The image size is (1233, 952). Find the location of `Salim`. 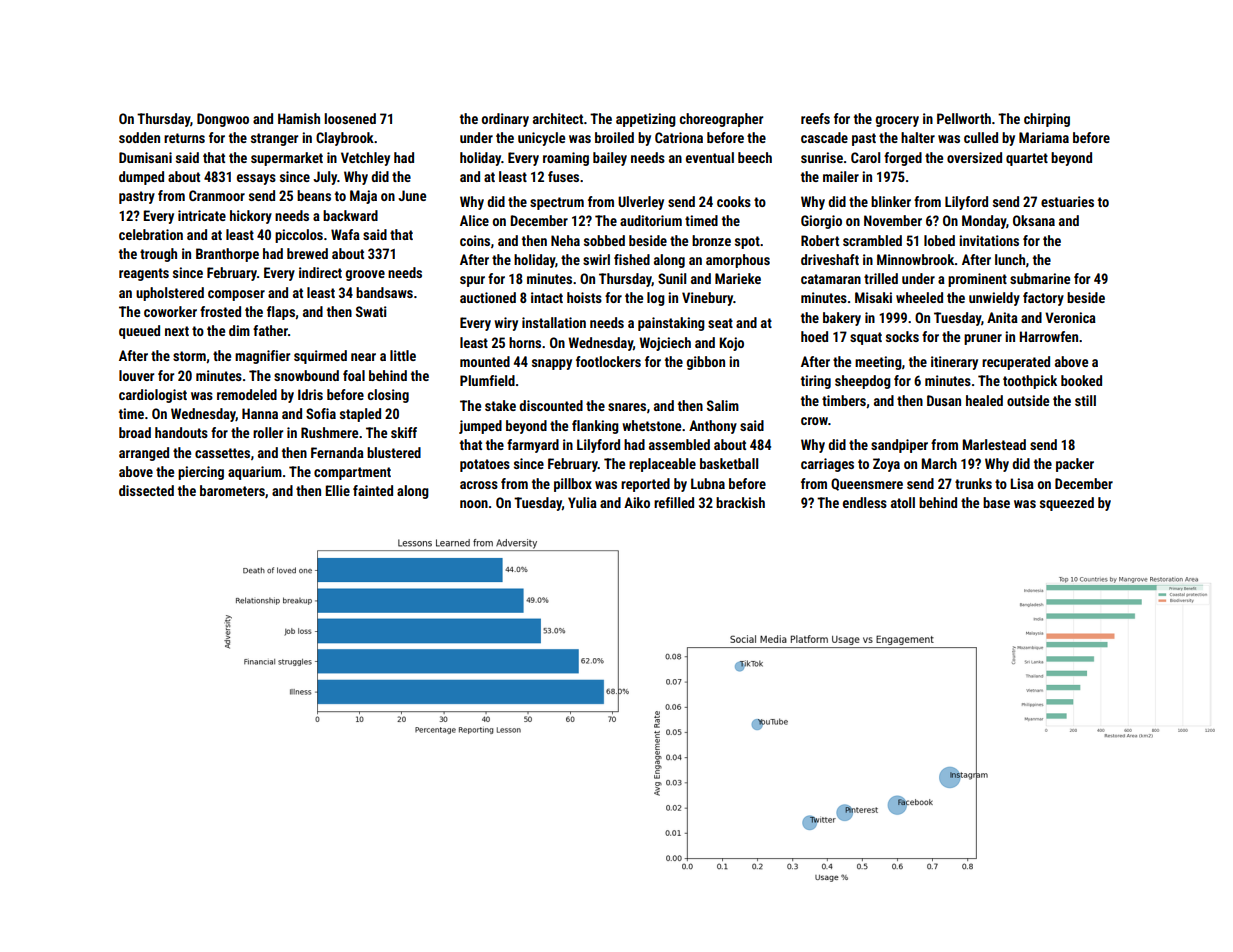

Salim is located at coordinates (723, 405).
